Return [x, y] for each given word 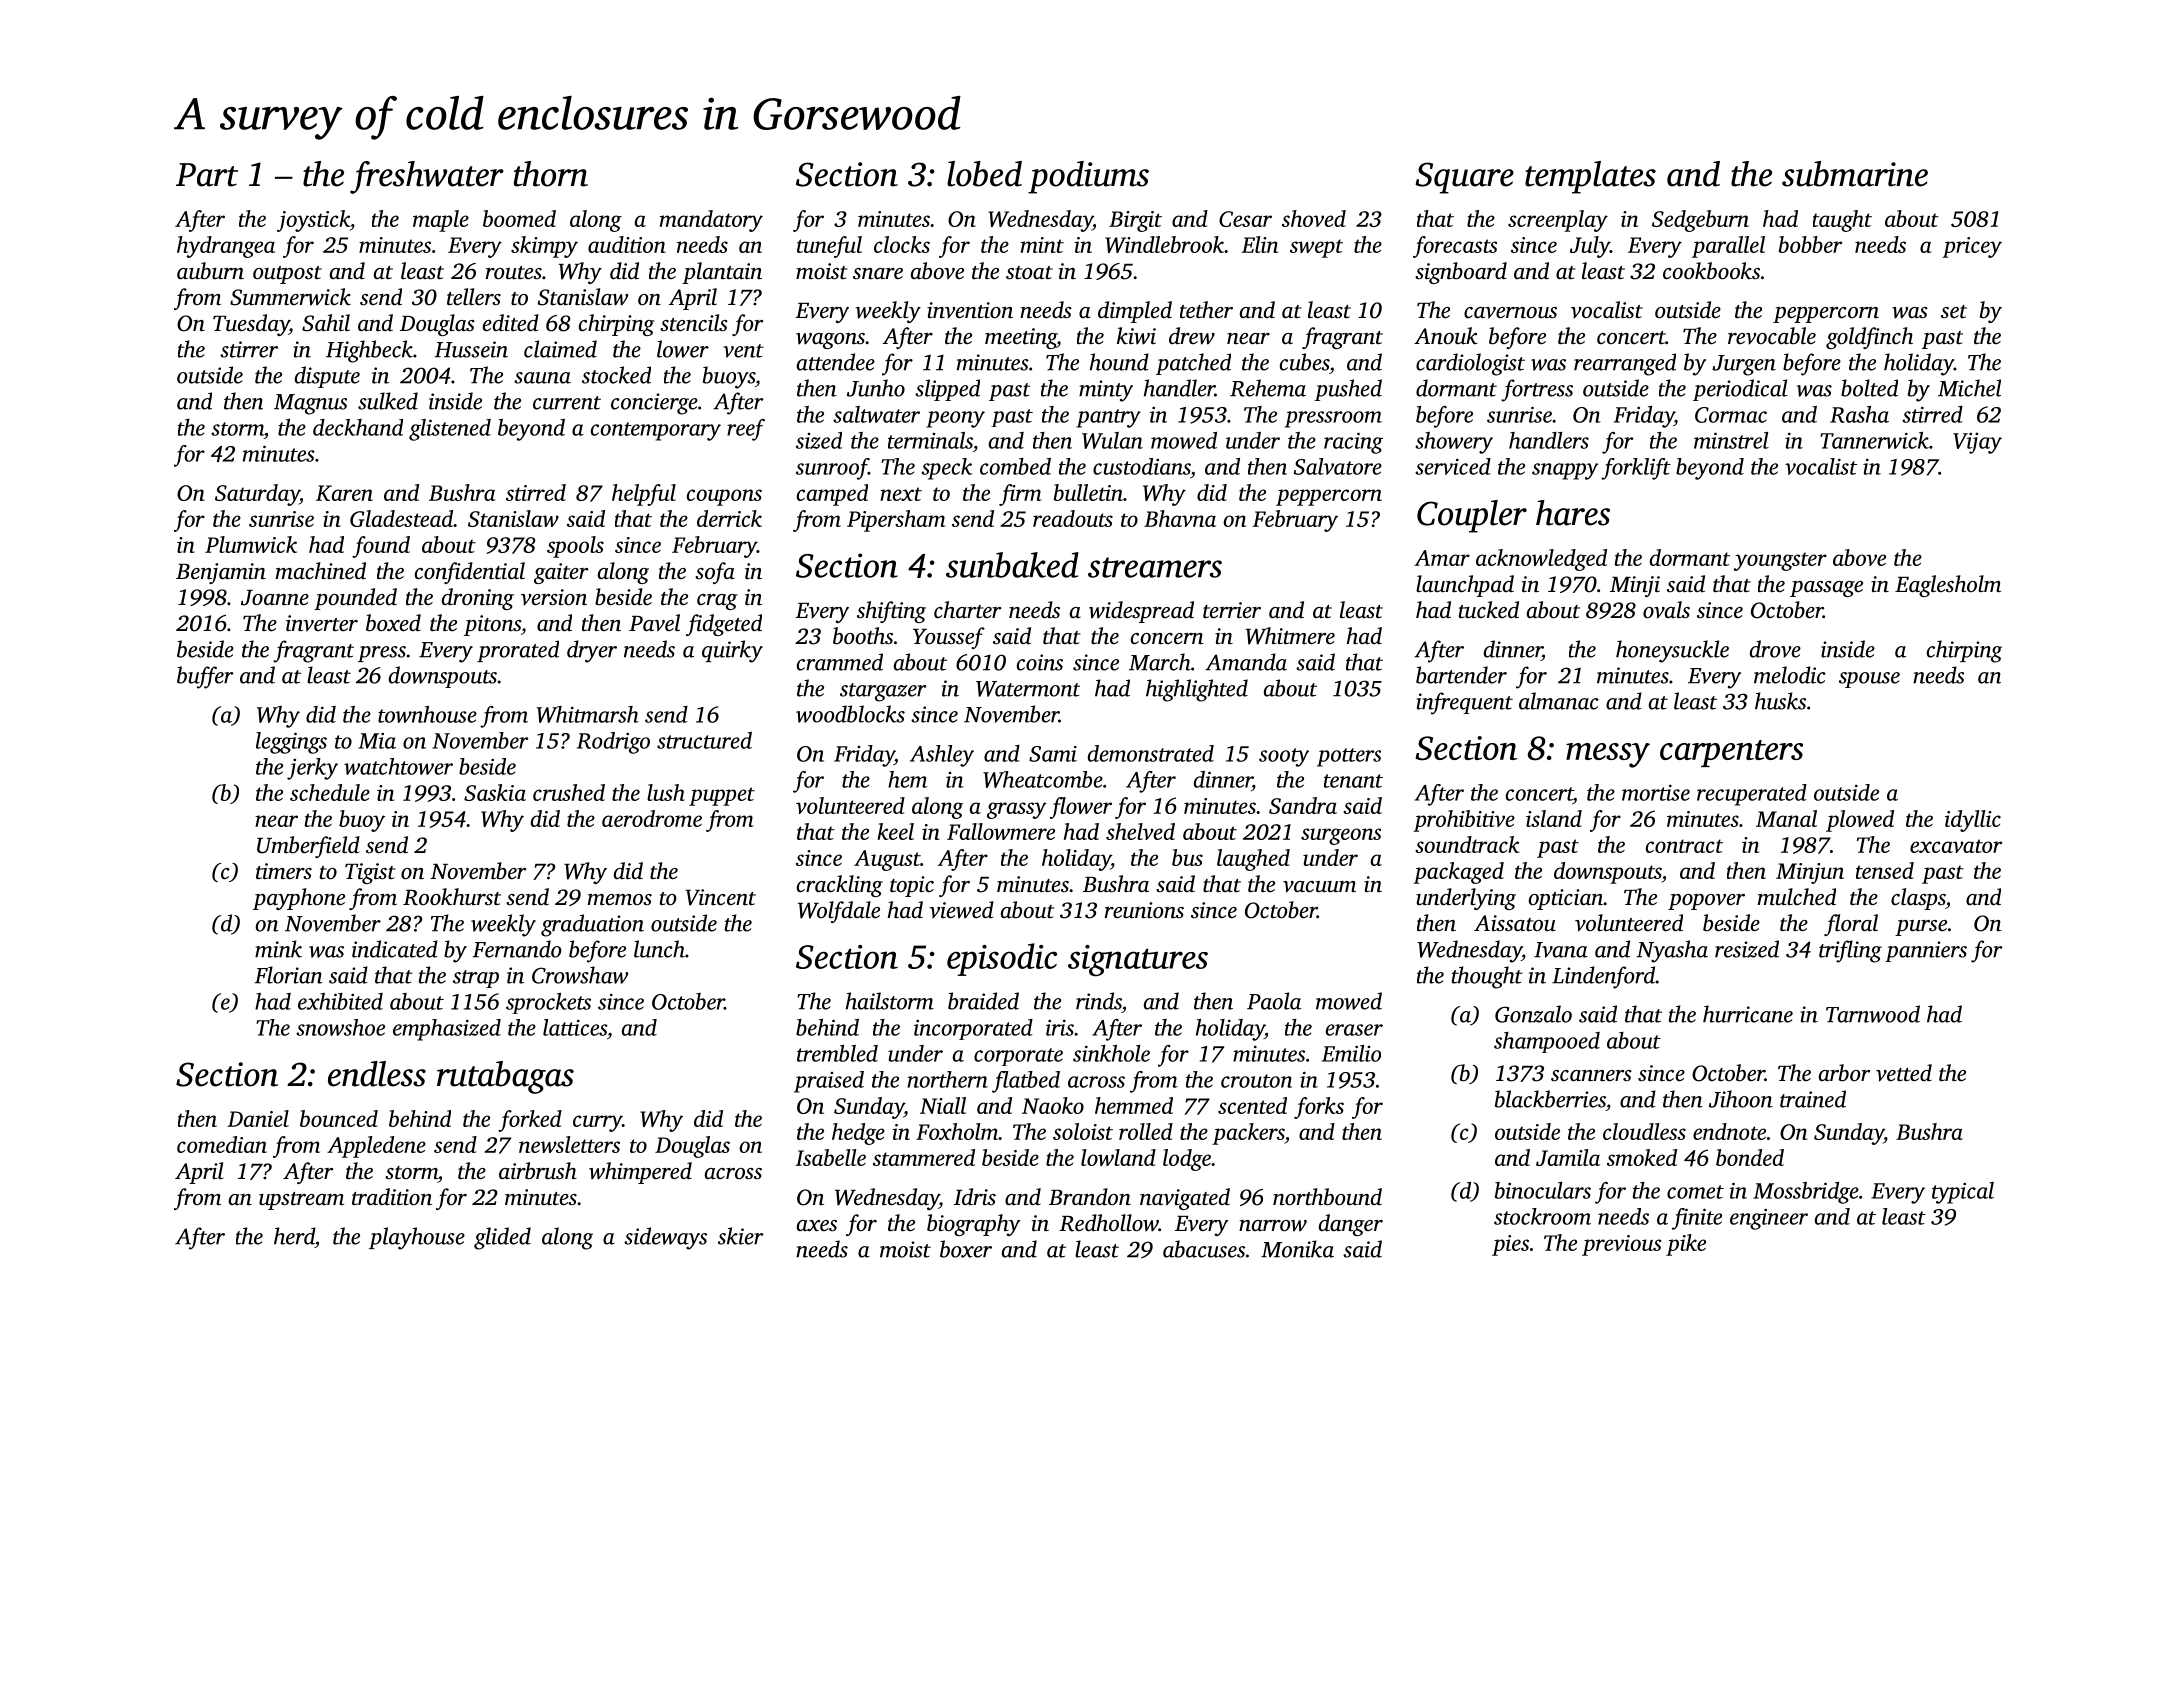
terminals [930, 440]
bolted [1869, 388]
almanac [1559, 701]
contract [1684, 846]
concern [1167, 639]
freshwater [427, 177]
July [1590, 247]
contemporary [656, 431]
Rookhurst [452, 897]
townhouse [427, 714]
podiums [1088, 177]
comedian [222, 1144]
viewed [962, 910]
